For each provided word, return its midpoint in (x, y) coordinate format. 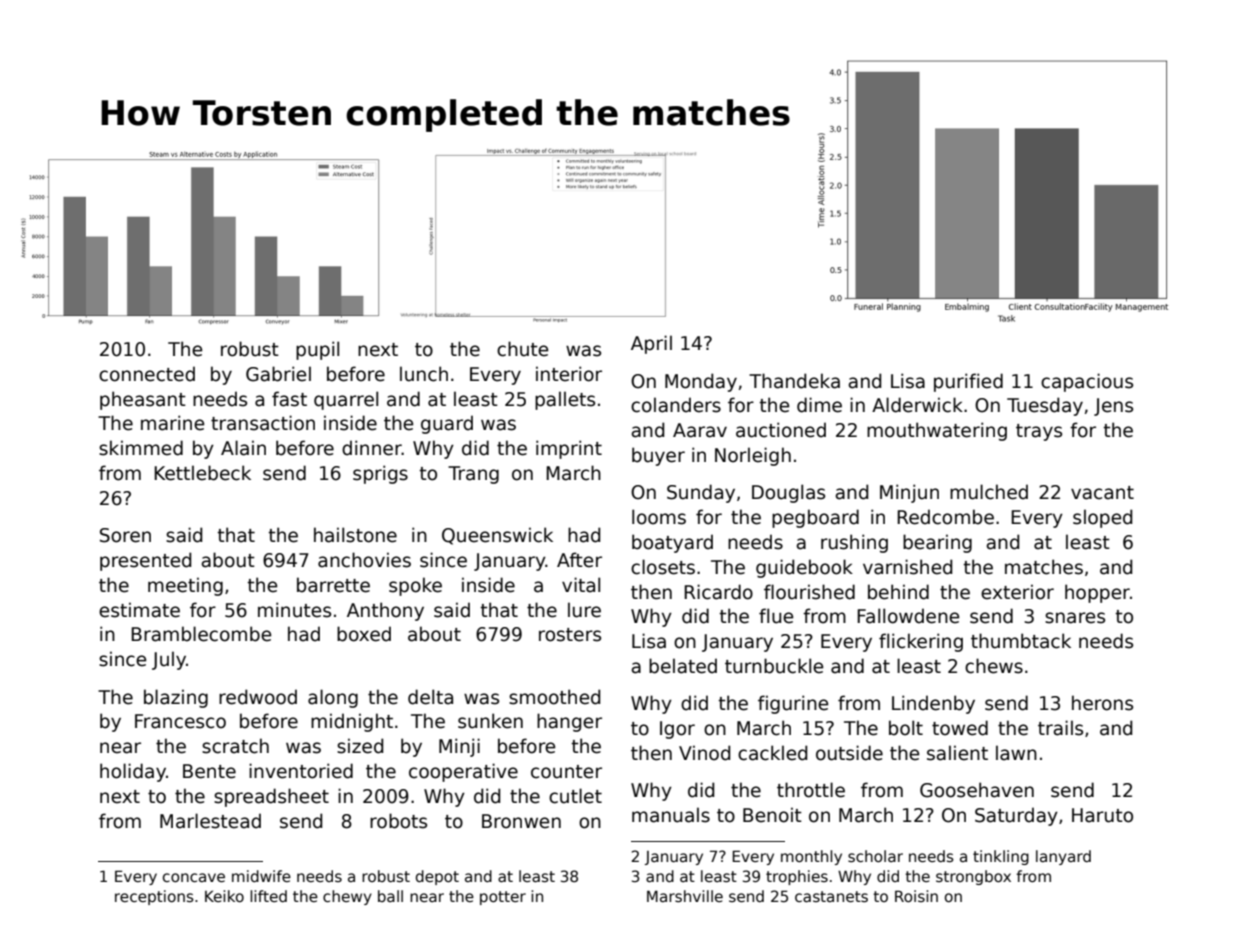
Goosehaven (977, 790)
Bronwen (521, 821)
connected (147, 374)
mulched (989, 492)
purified (968, 382)
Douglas (788, 493)
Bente (209, 771)
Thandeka (794, 381)
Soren (125, 535)
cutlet (575, 796)
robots (398, 821)
